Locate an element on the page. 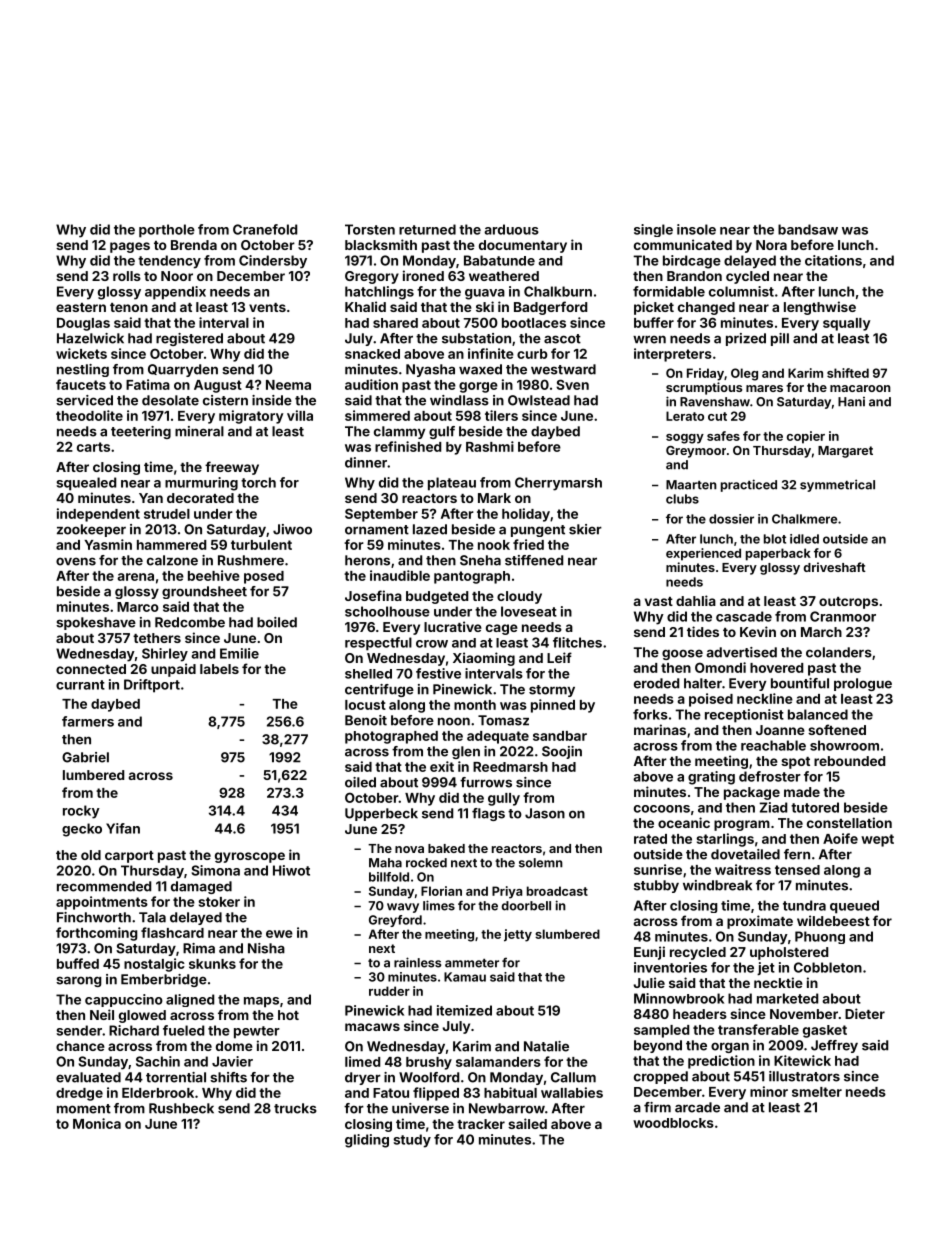 This page has height=1233, width=952. Monica is located at coordinates (97, 1123).
